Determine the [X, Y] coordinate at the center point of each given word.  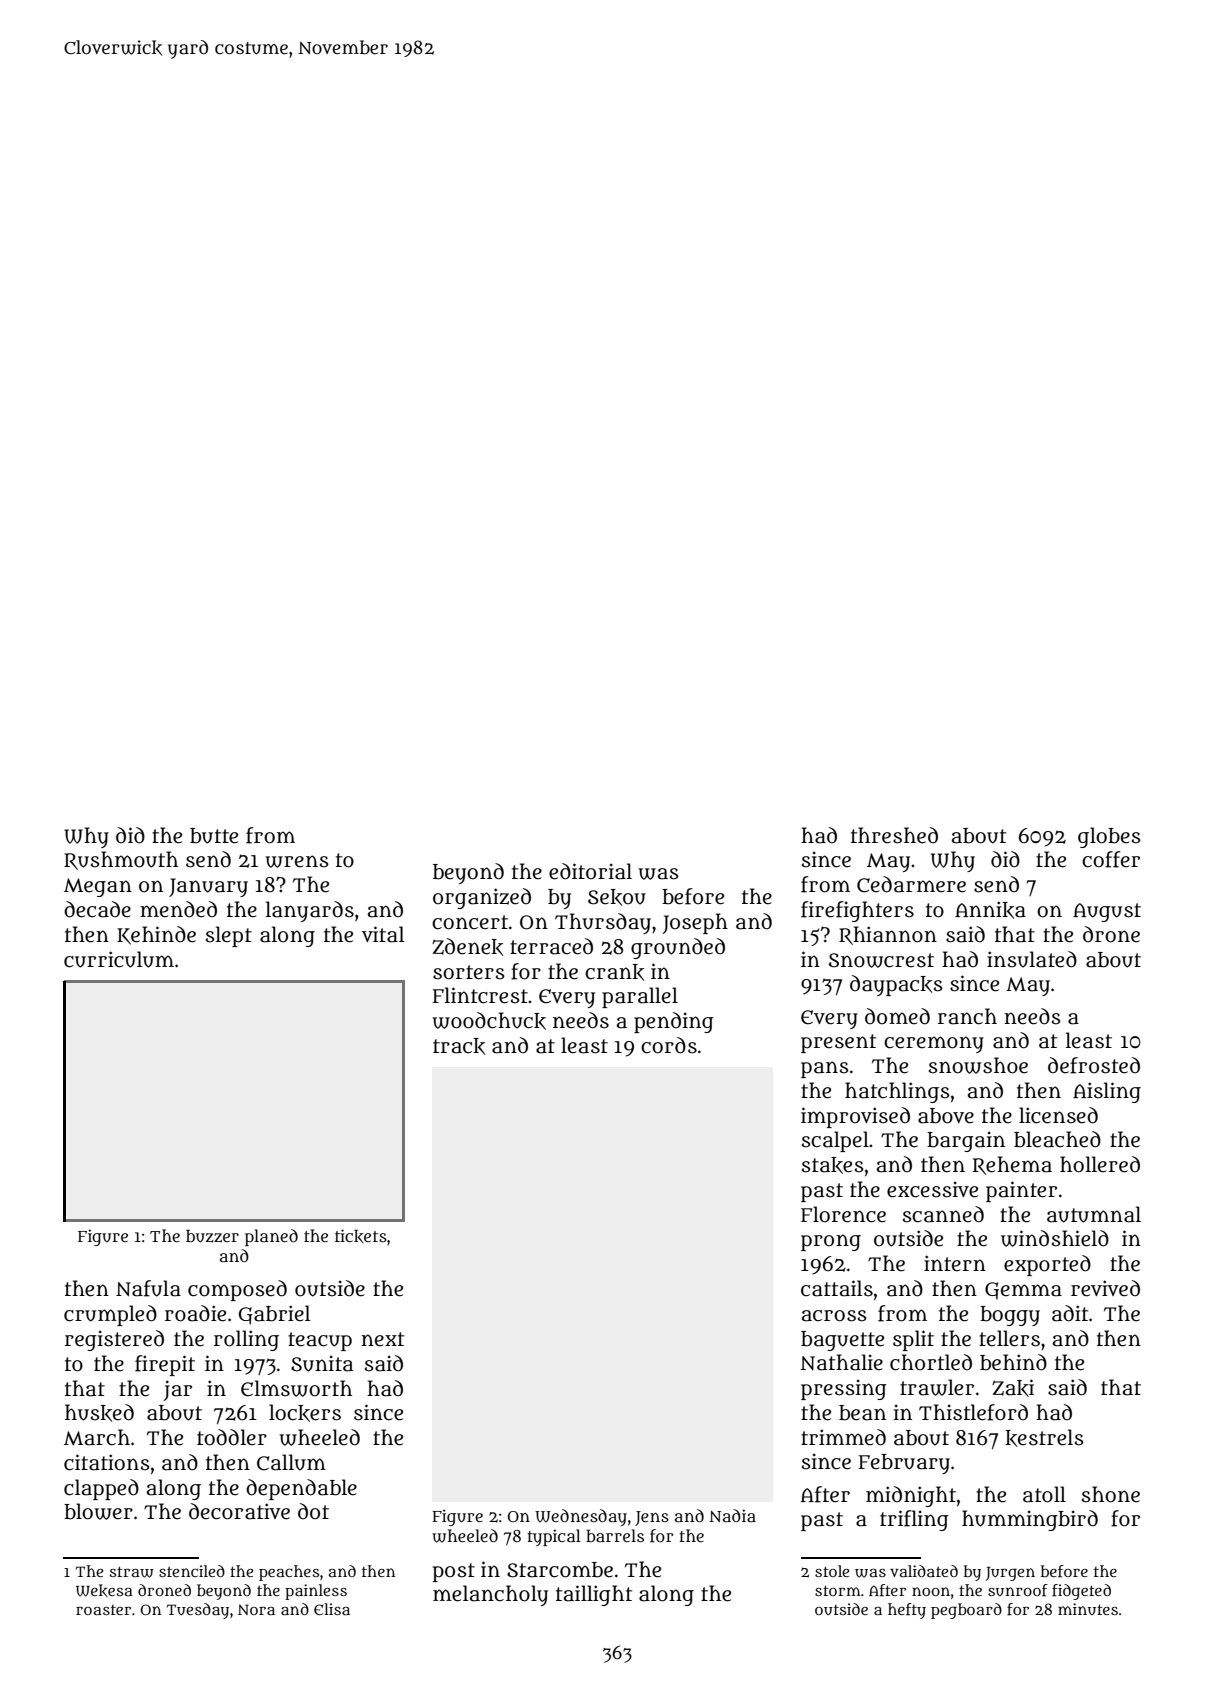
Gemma [1023, 1291]
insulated [1032, 959]
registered [114, 1340]
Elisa [332, 1609]
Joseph [695, 923]
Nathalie [841, 1362]
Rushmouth [121, 860]
